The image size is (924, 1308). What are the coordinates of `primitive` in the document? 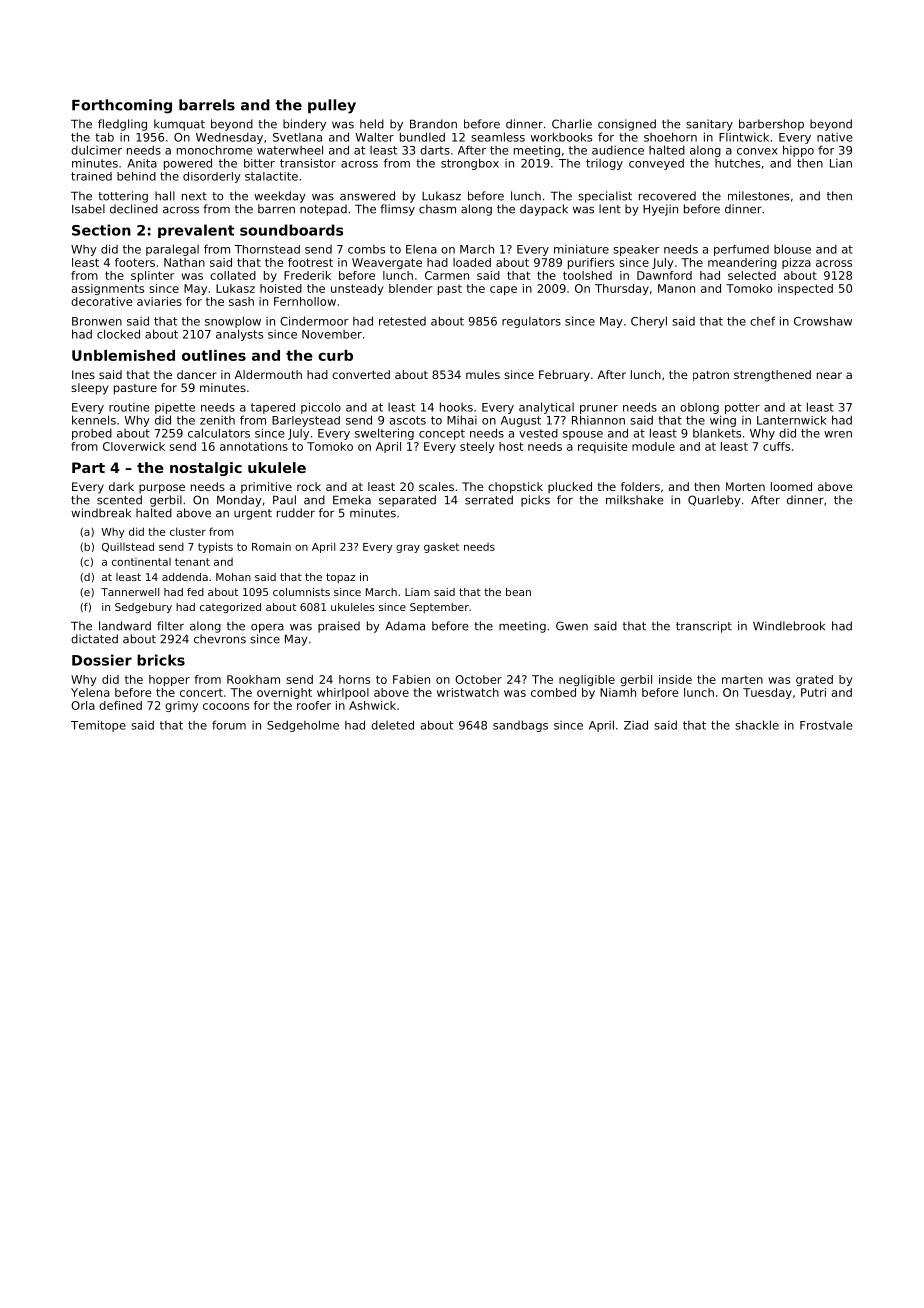 It's located at (266, 488).
